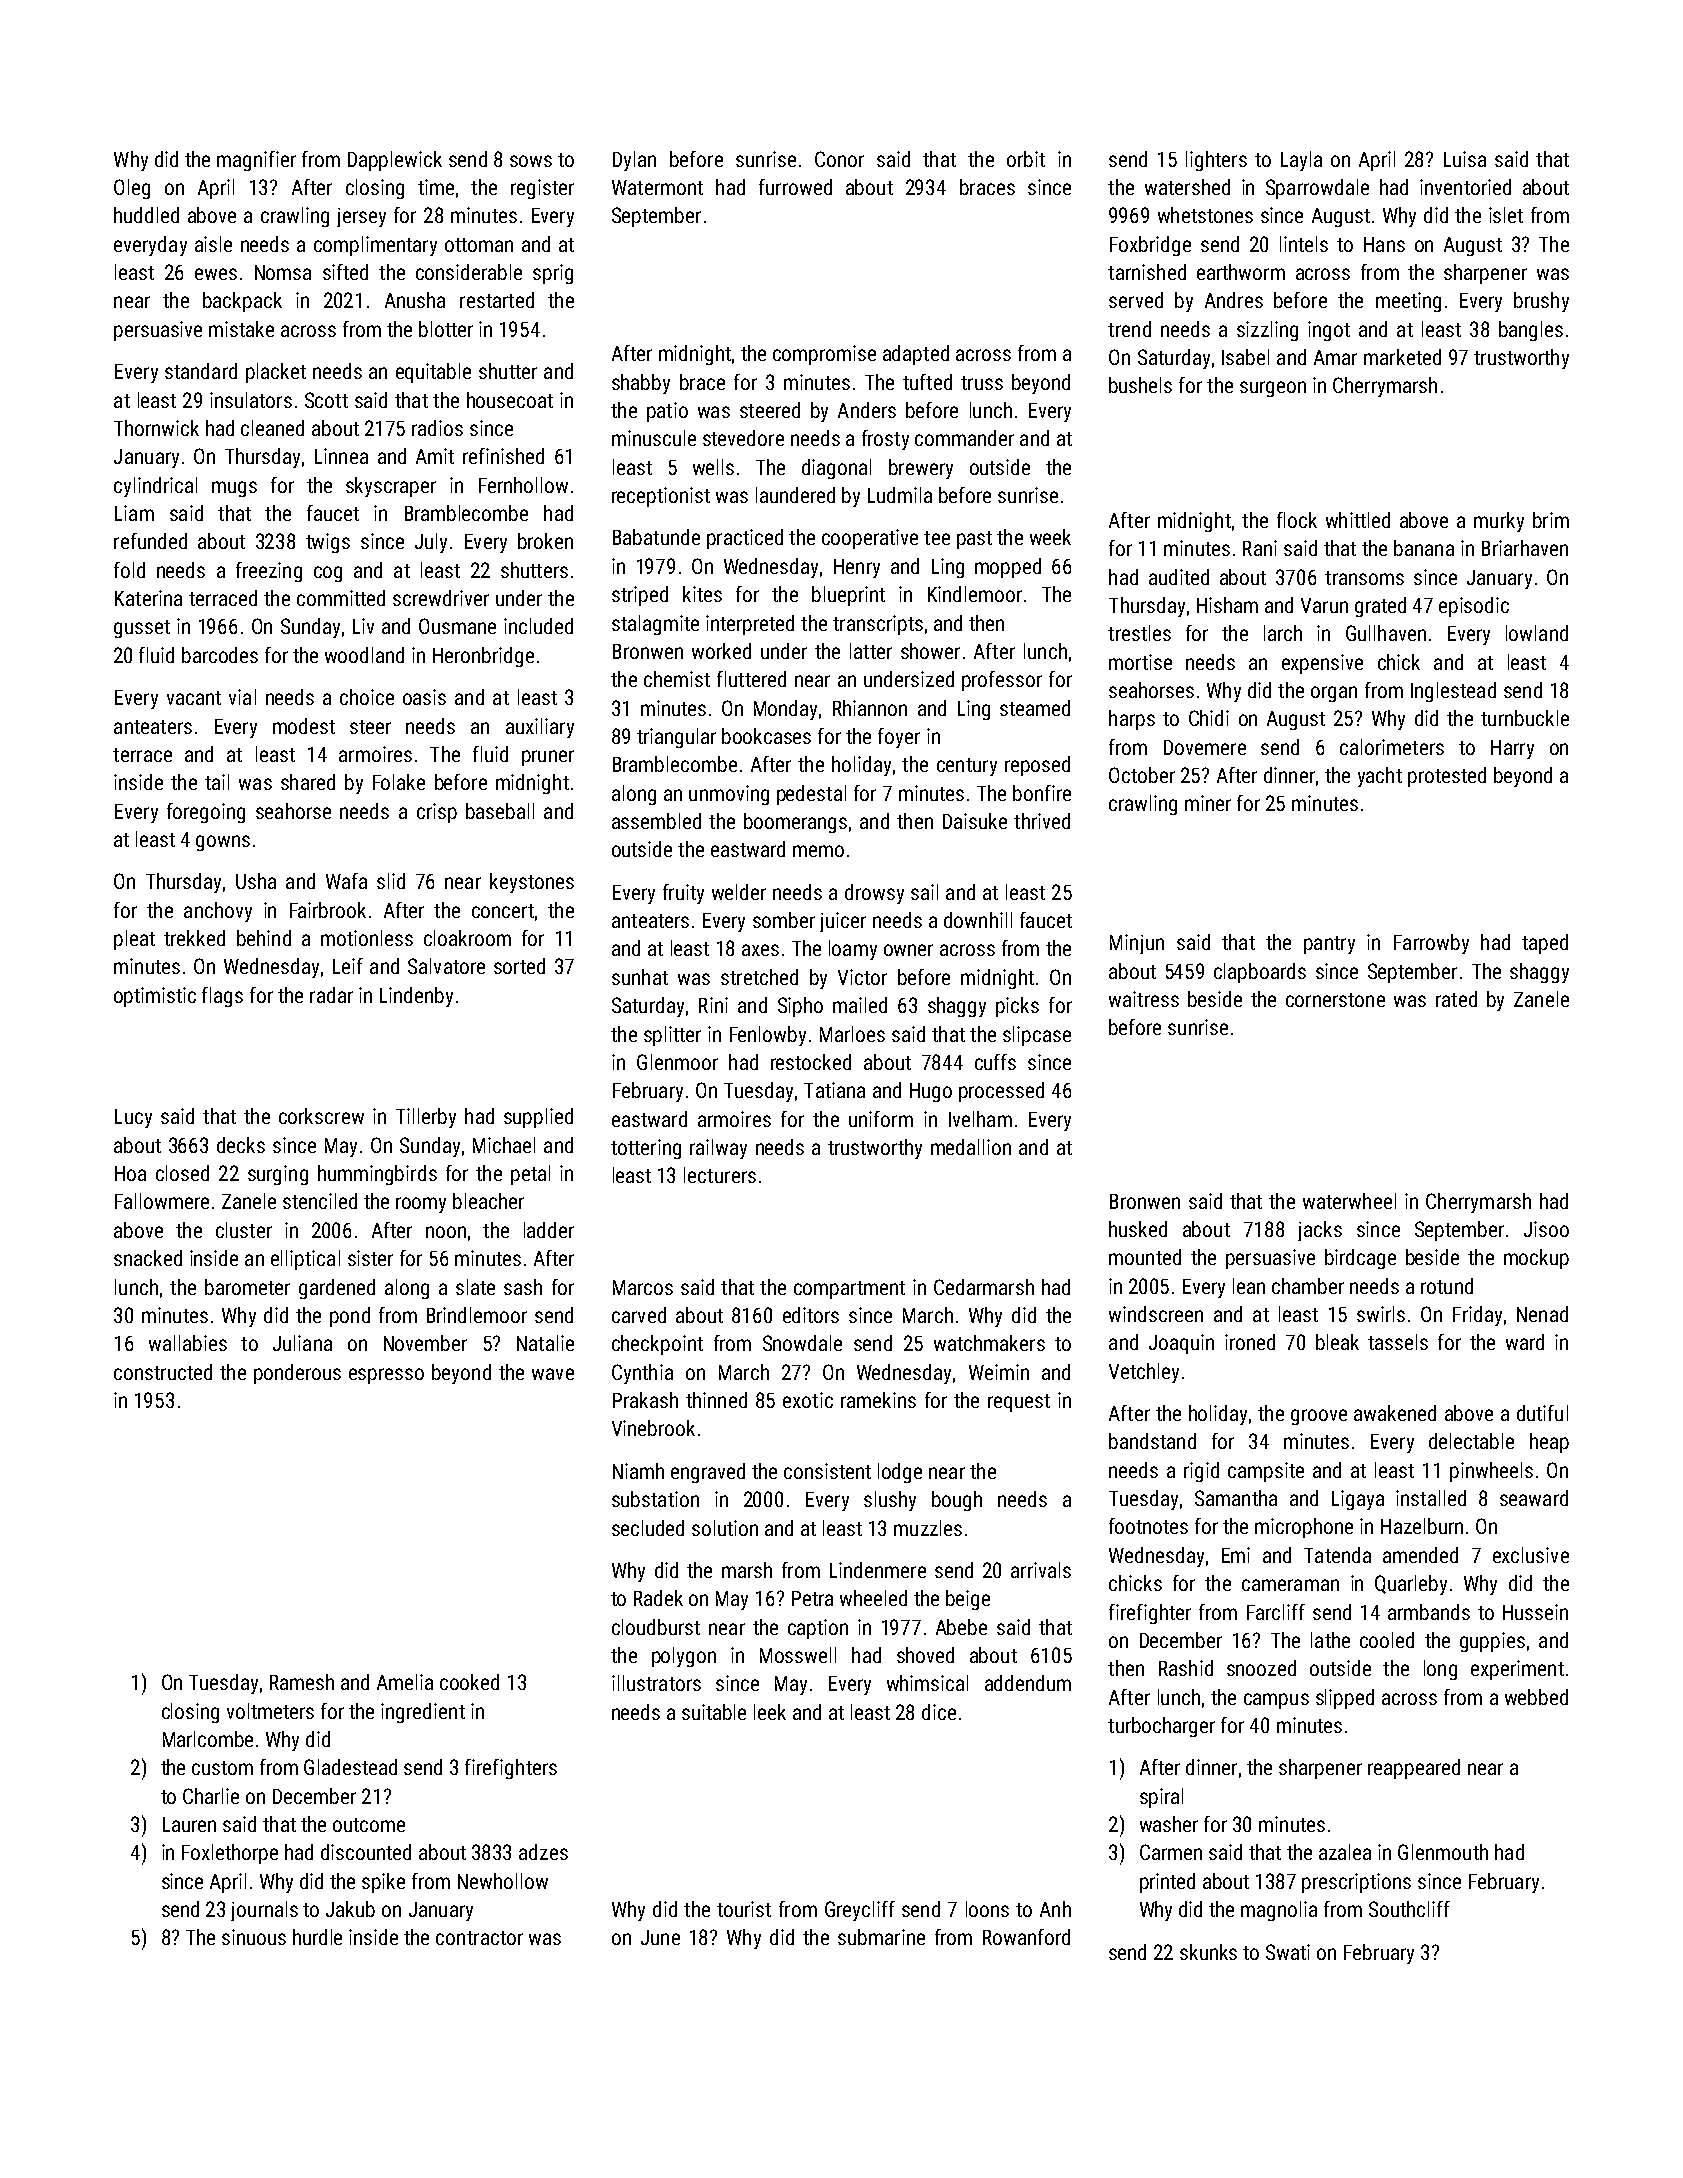  What do you see at coordinates (317, 1937) in the screenshot?
I see `hurdle` at bounding box center [317, 1937].
